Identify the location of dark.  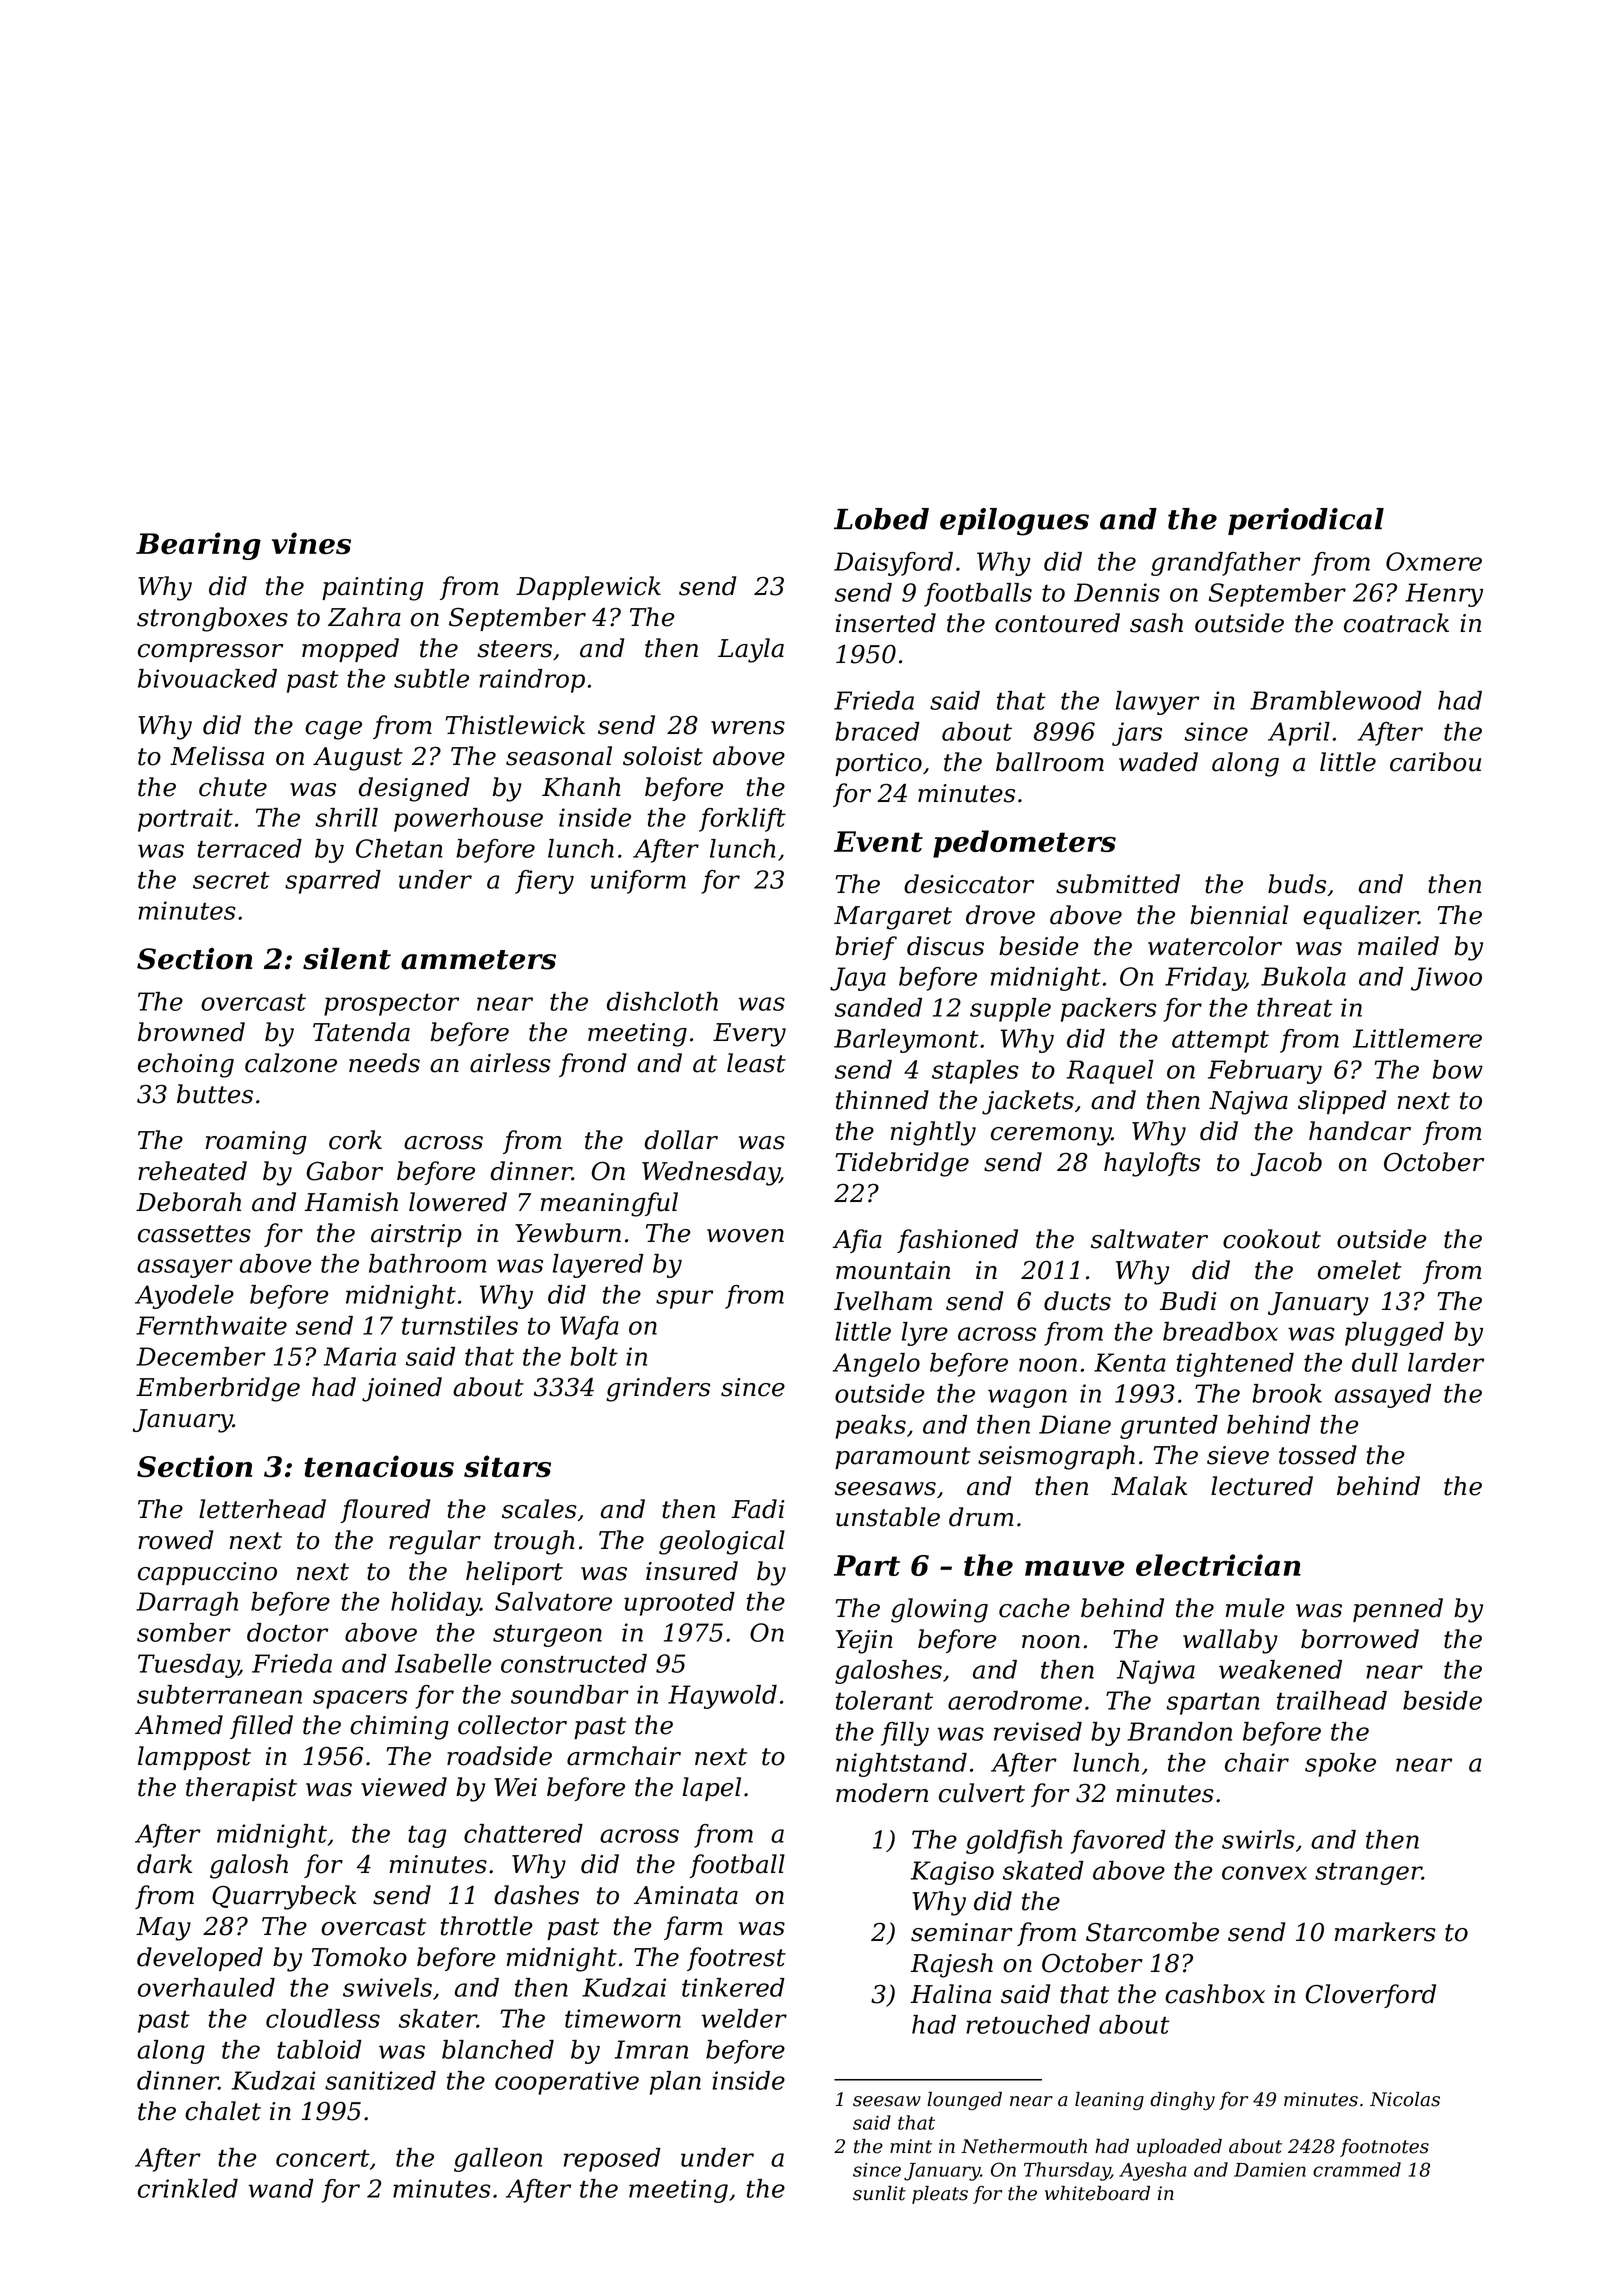
(164, 1864).
